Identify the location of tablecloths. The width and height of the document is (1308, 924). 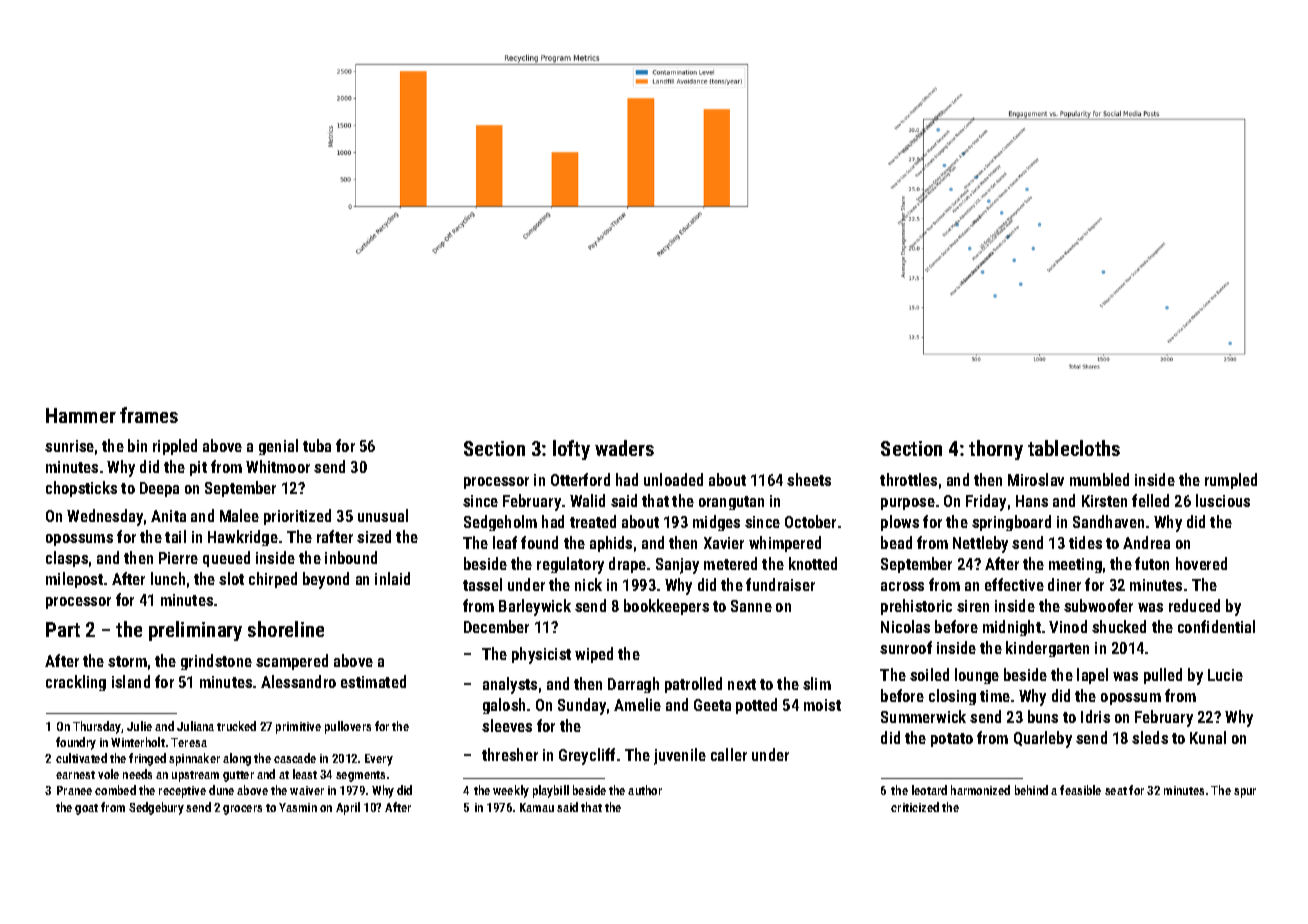
(1074, 448).
